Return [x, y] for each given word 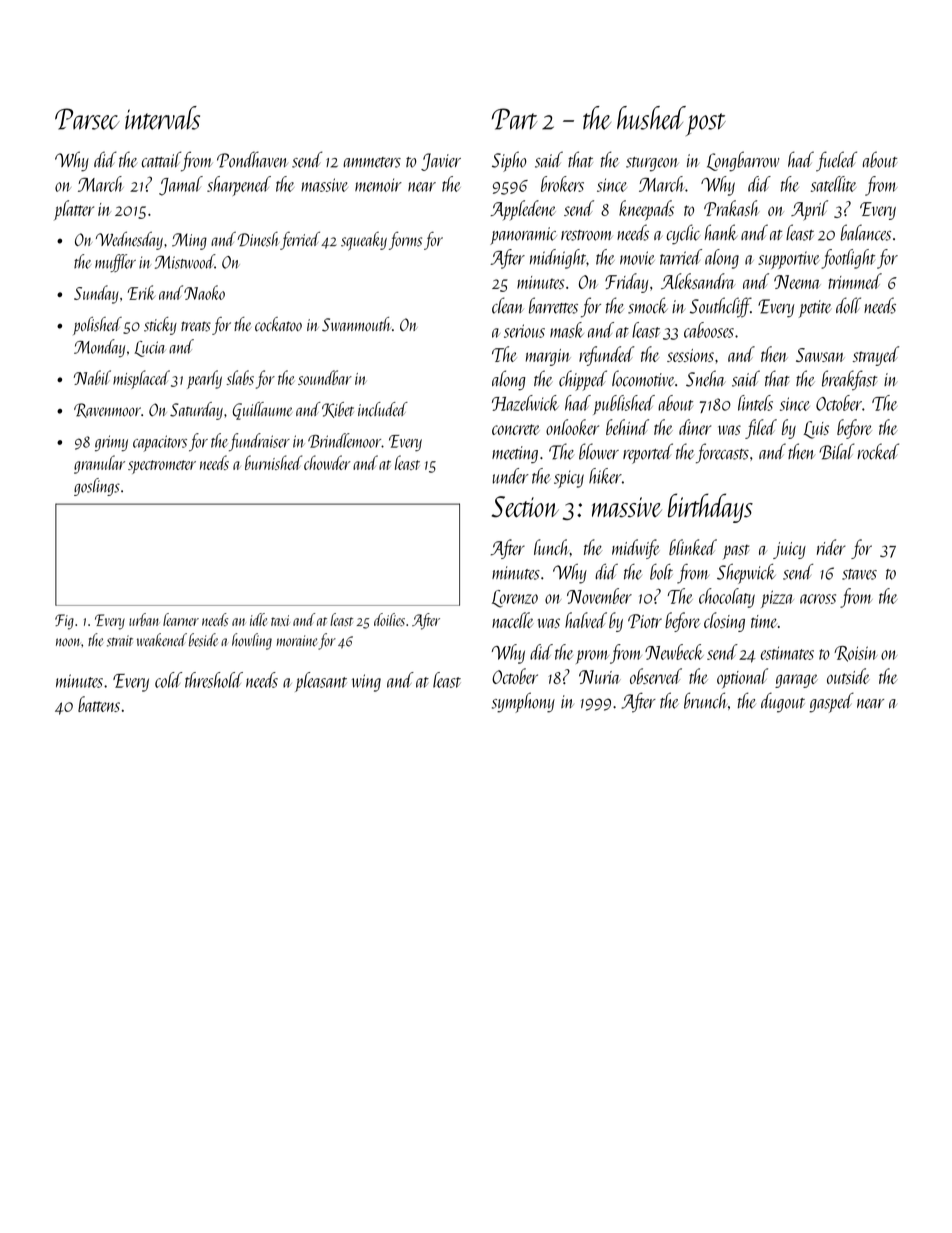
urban [144, 619]
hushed [651, 118]
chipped [583, 380]
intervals [162, 118]
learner [181, 619]
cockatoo [278, 324]
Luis [816, 430]
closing [724, 622]
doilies [389, 619]
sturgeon [652, 164]
